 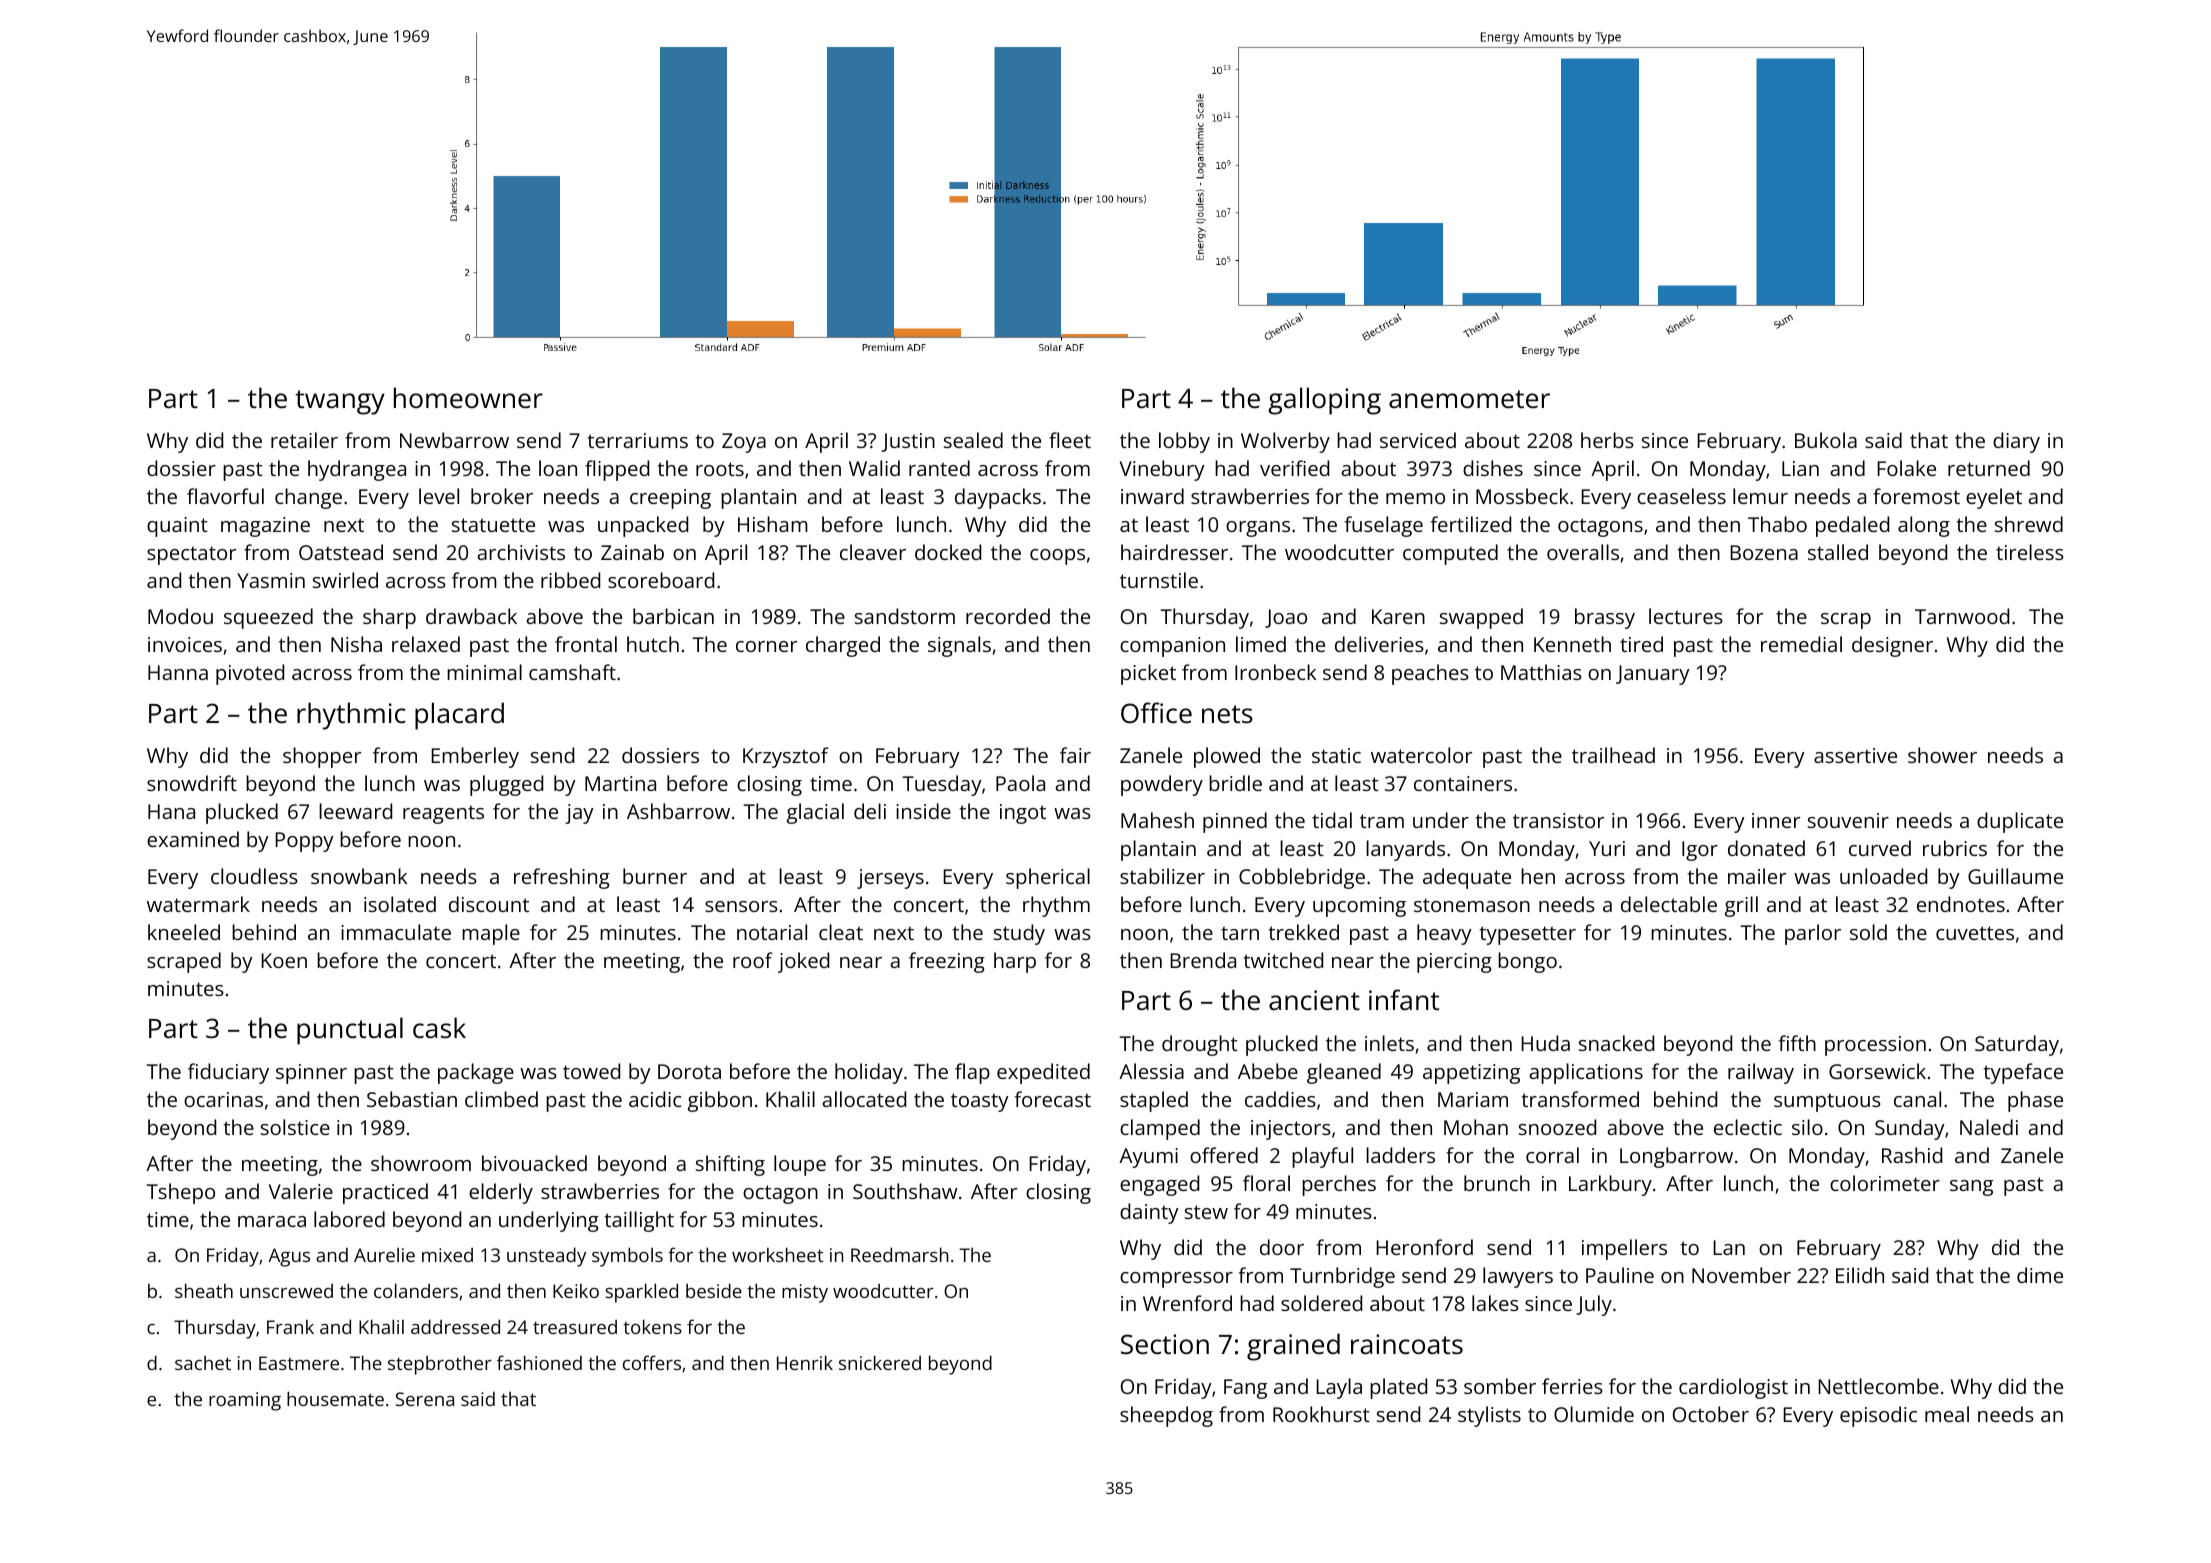 I want to click on anemometer, so click(x=1469, y=399).
